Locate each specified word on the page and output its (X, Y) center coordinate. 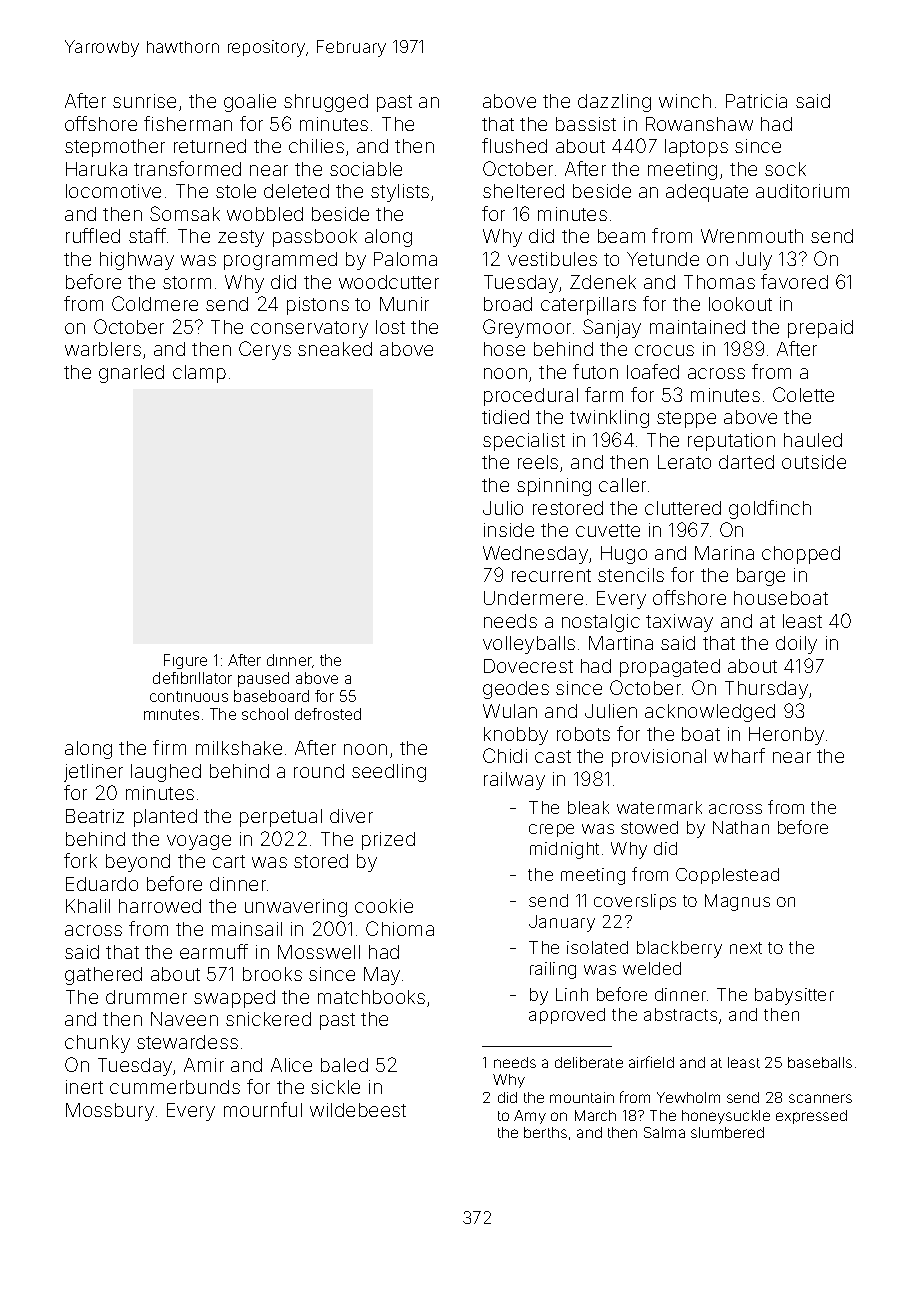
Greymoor (527, 328)
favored (794, 281)
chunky (97, 1044)
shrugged (326, 103)
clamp (199, 374)
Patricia (756, 101)
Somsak (185, 213)
